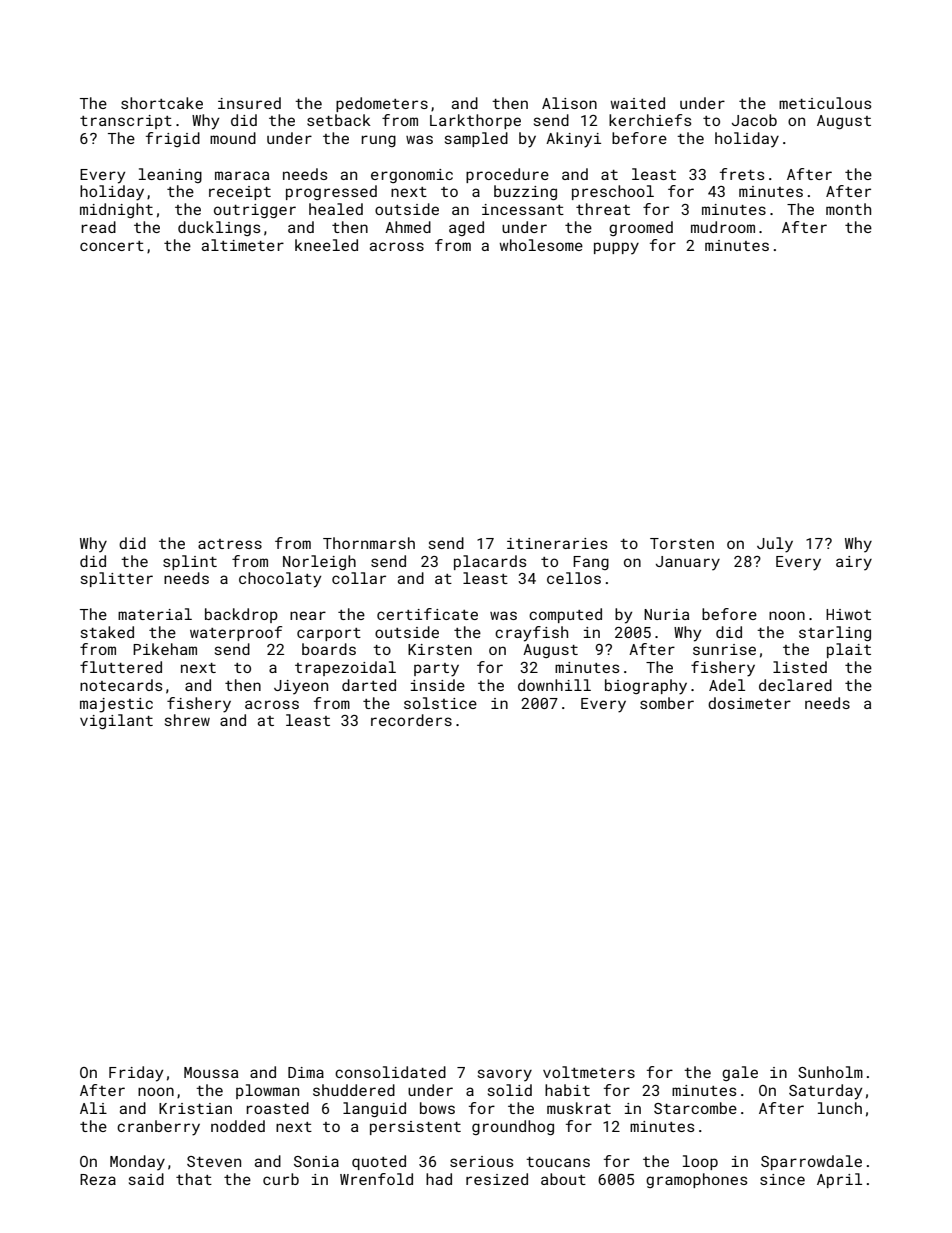 The width and height of the document is (952, 1233). I want to click on boards, so click(329, 649).
